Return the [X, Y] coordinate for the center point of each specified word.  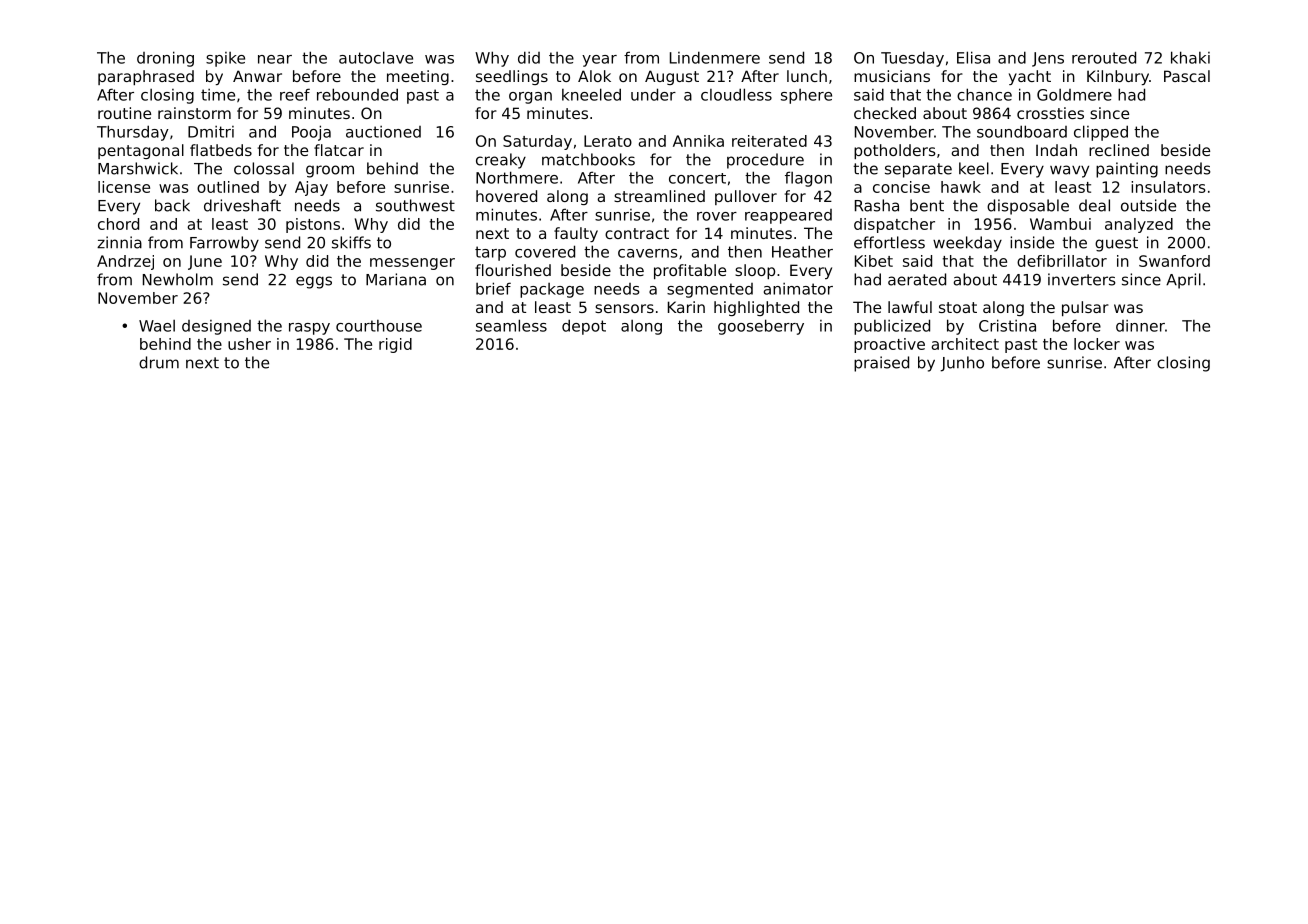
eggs [314, 282]
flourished [513, 270]
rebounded [357, 94]
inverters [1082, 279]
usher [249, 344]
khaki [1190, 57]
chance [984, 94]
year [599, 61]
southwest [415, 205]
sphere [806, 96]
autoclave [376, 57]
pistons [313, 225]
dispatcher [894, 225]
